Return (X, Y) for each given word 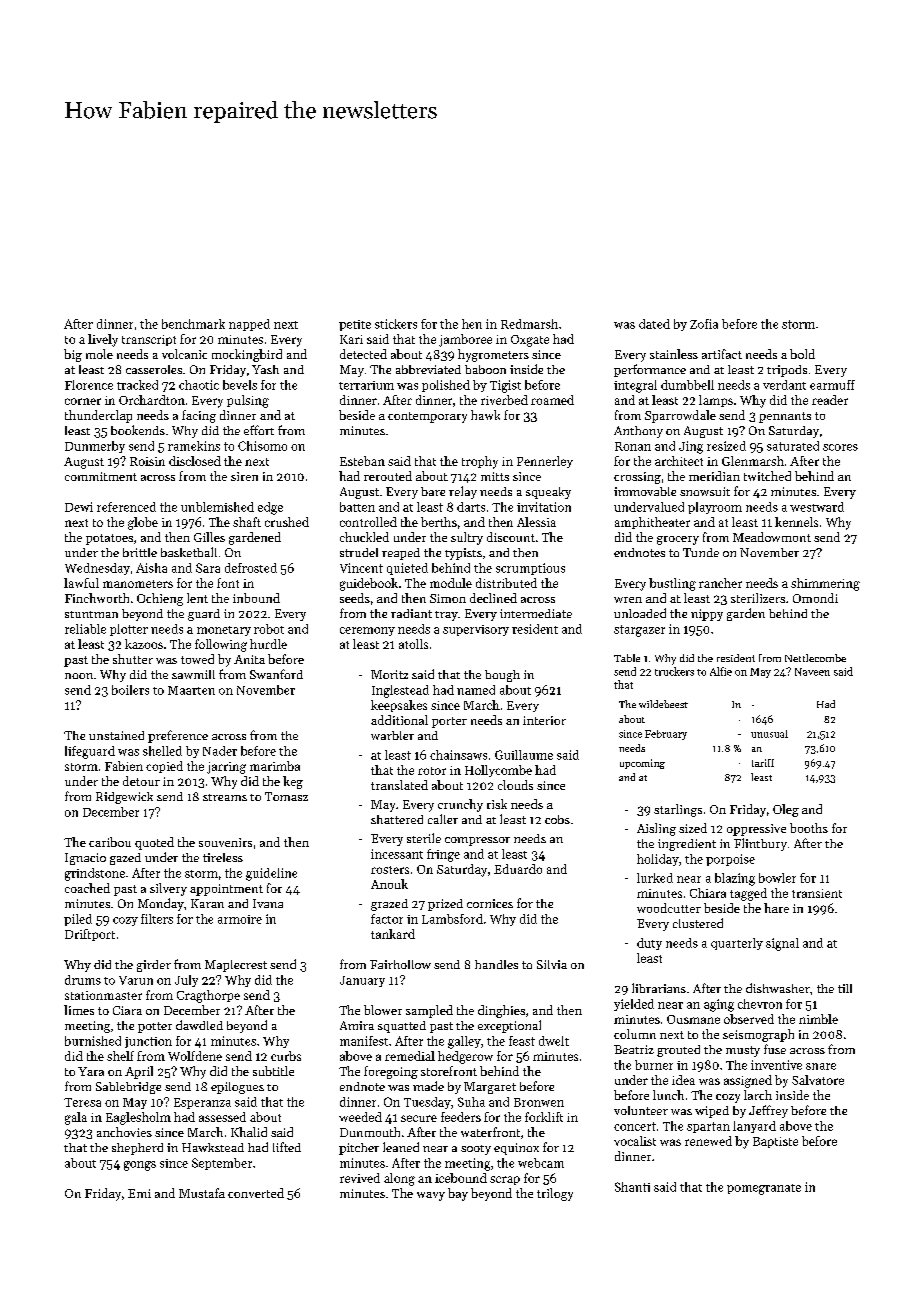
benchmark (193, 324)
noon (79, 676)
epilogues (237, 1088)
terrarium (366, 385)
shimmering (825, 584)
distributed (506, 583)
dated (654, 324)
